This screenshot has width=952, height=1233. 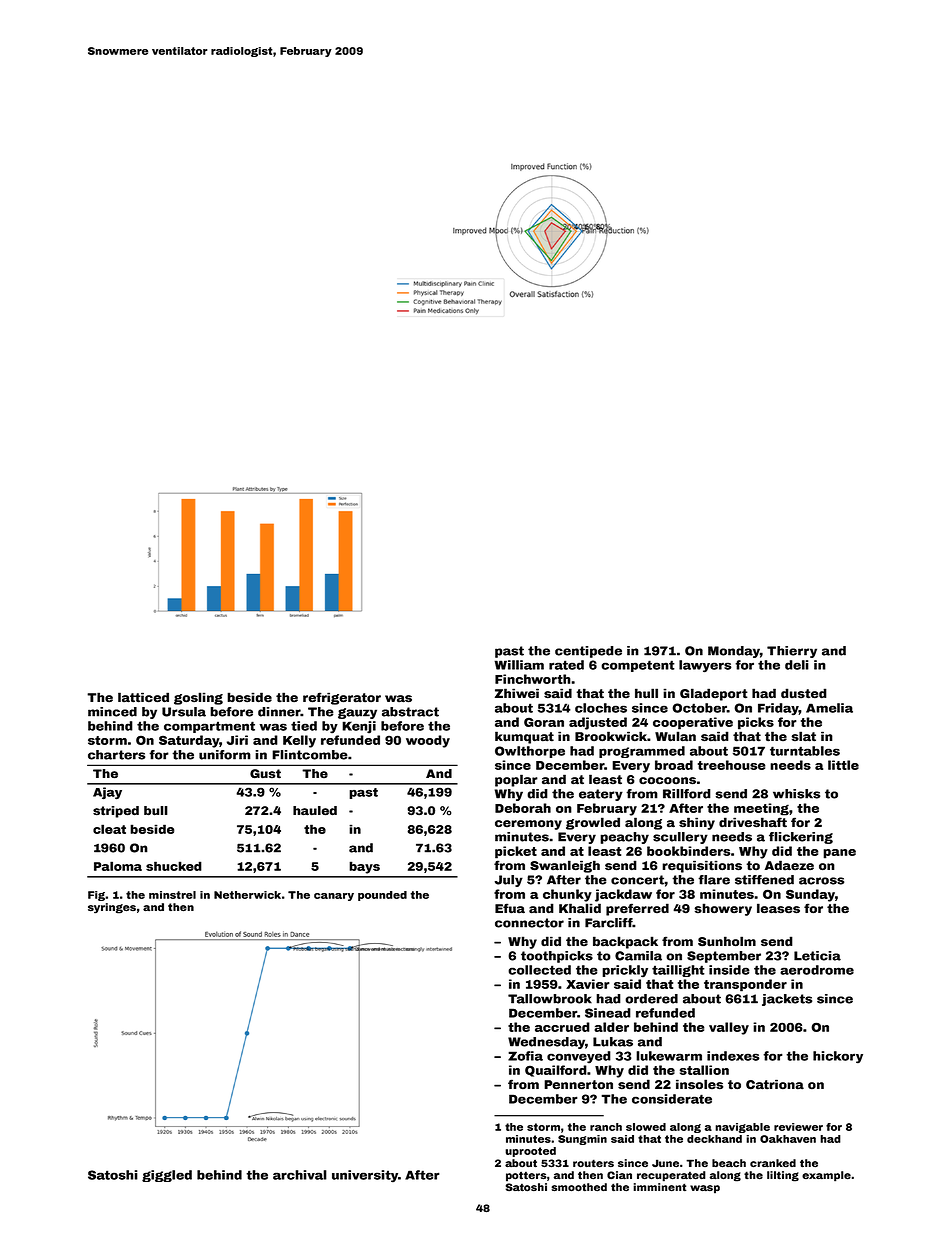 I want to click on giggled, so click(x=167, y=1176).
